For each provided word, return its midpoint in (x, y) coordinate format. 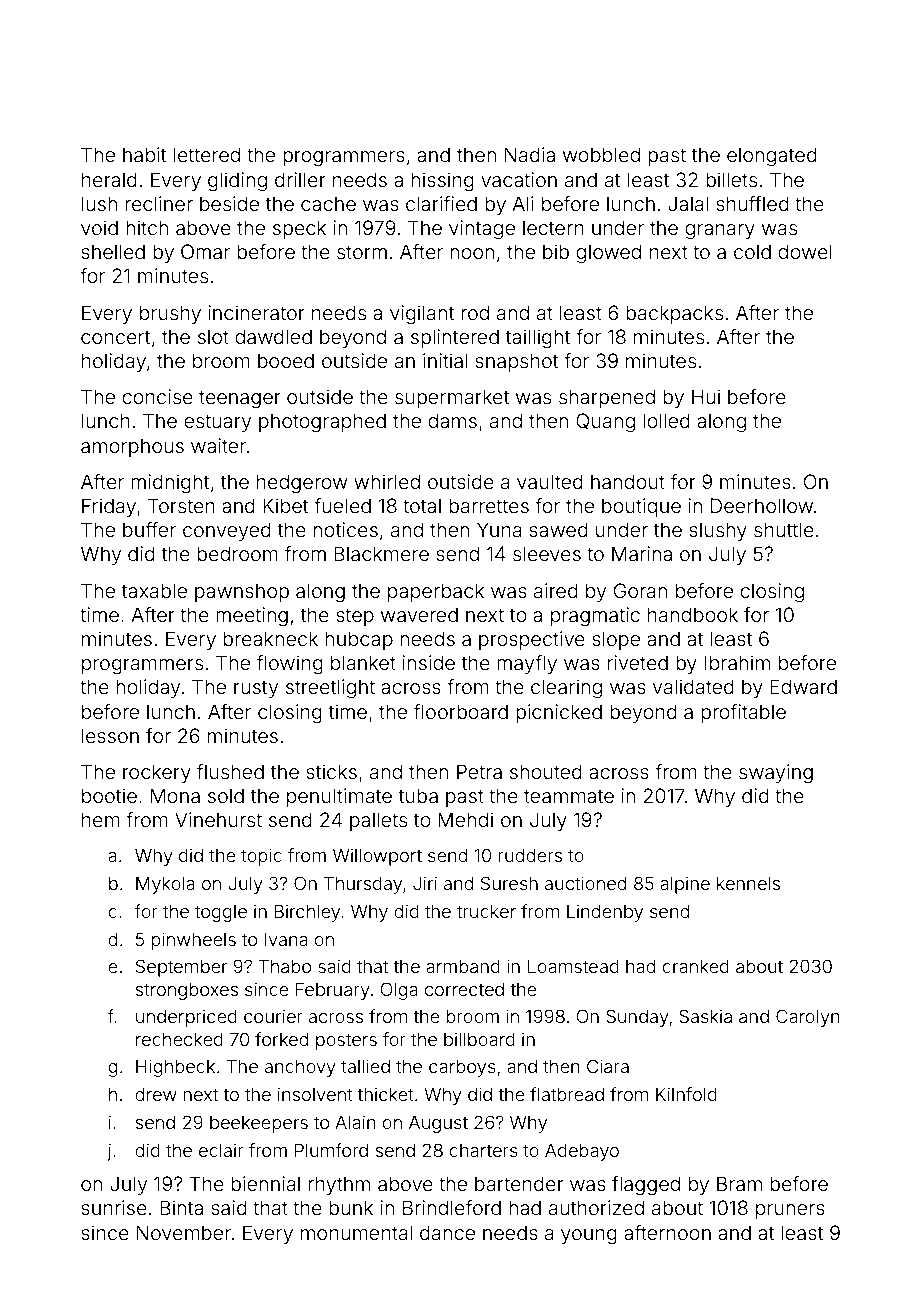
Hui (706, 396)
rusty (256, 689)
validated (693, 686)
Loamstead (573, 966)
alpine (685, 885)
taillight (538, 339)
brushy (170, 314)
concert (115, 337)
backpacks (674, 314)
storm (362, 252)
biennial (265, 1183)
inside (428, 662)
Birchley (307, 913)
